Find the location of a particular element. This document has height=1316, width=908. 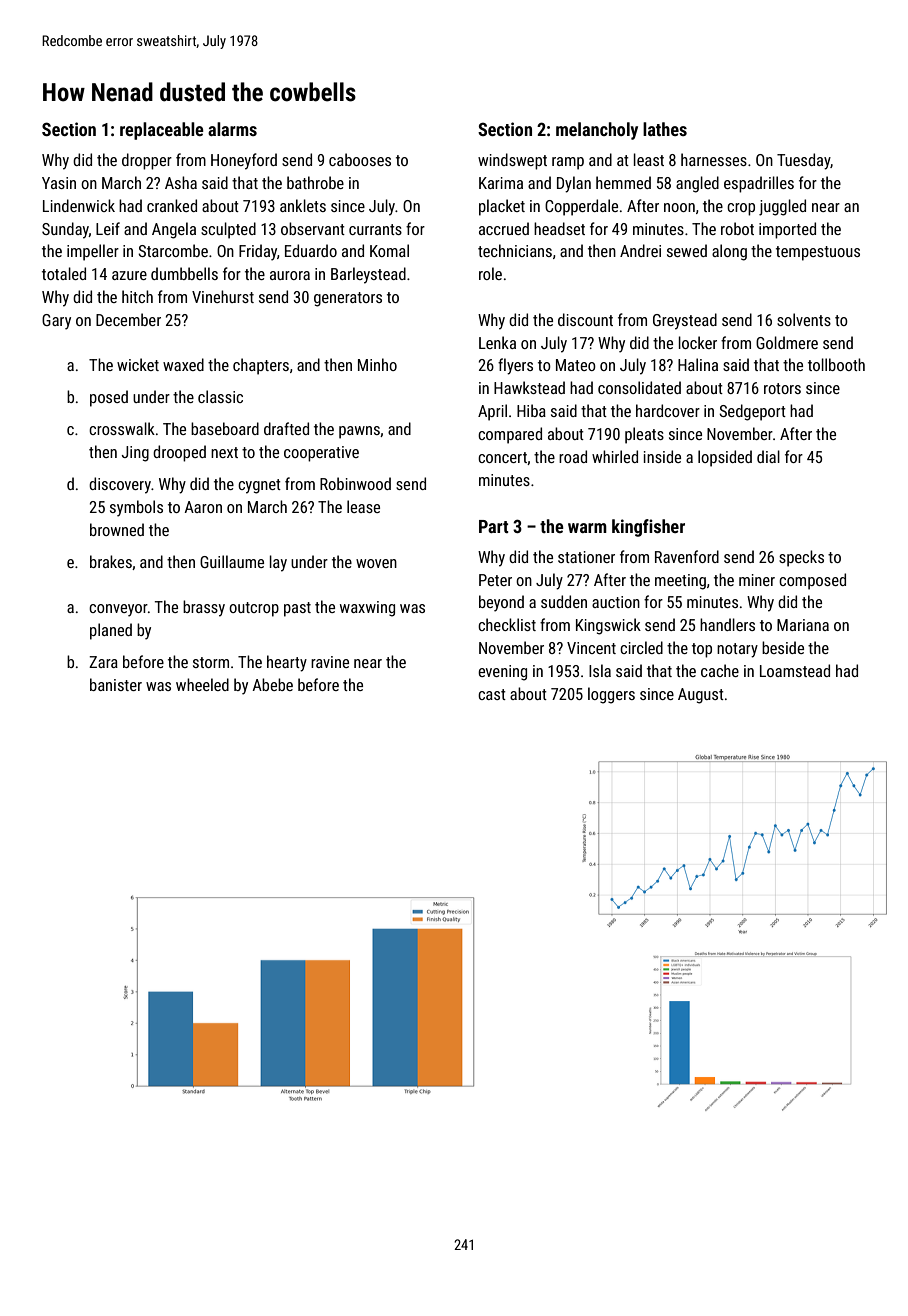

Goldmere is located at coordinates (787, 342).
